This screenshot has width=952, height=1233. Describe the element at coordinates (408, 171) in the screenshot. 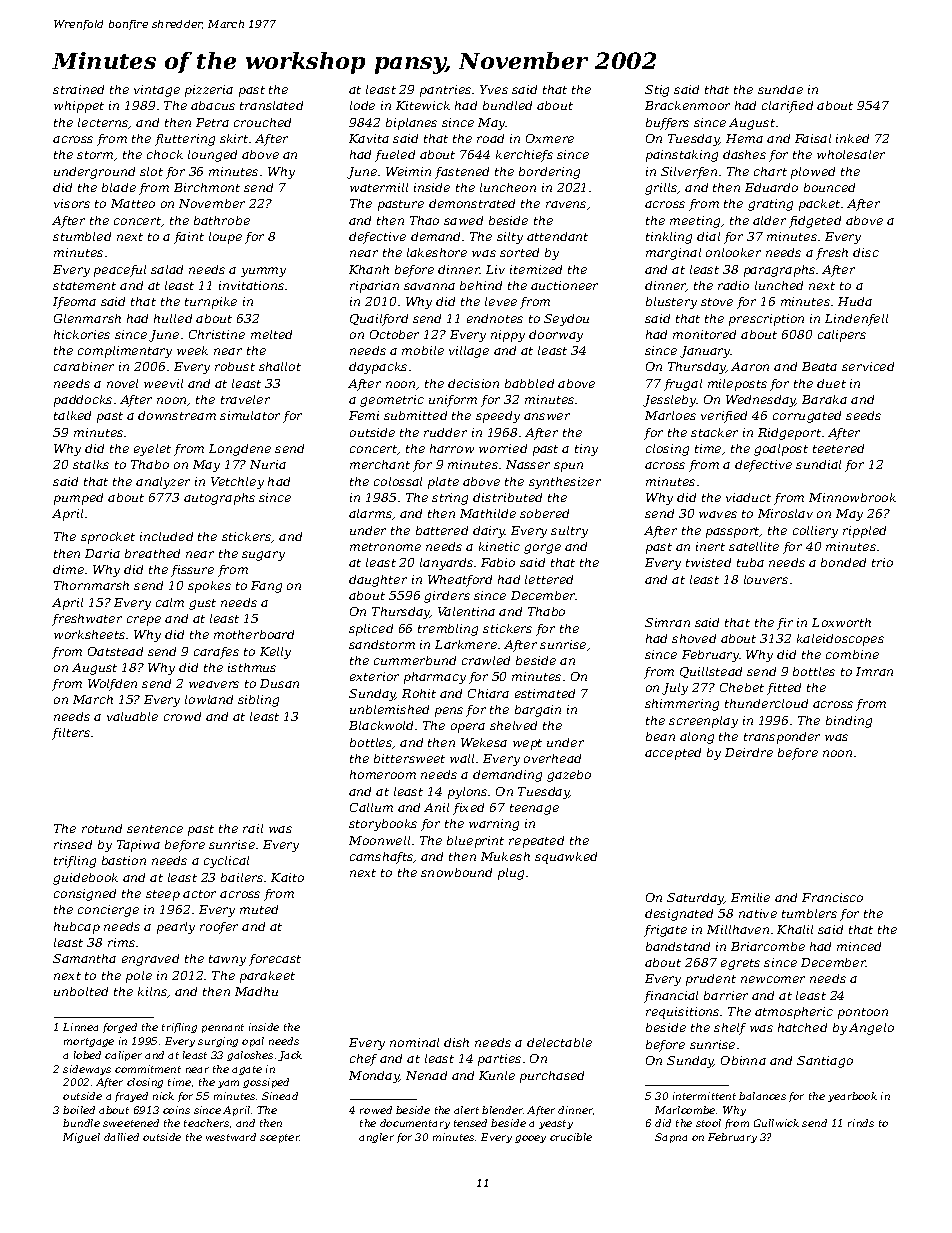

I see `Weimin` at that location.
